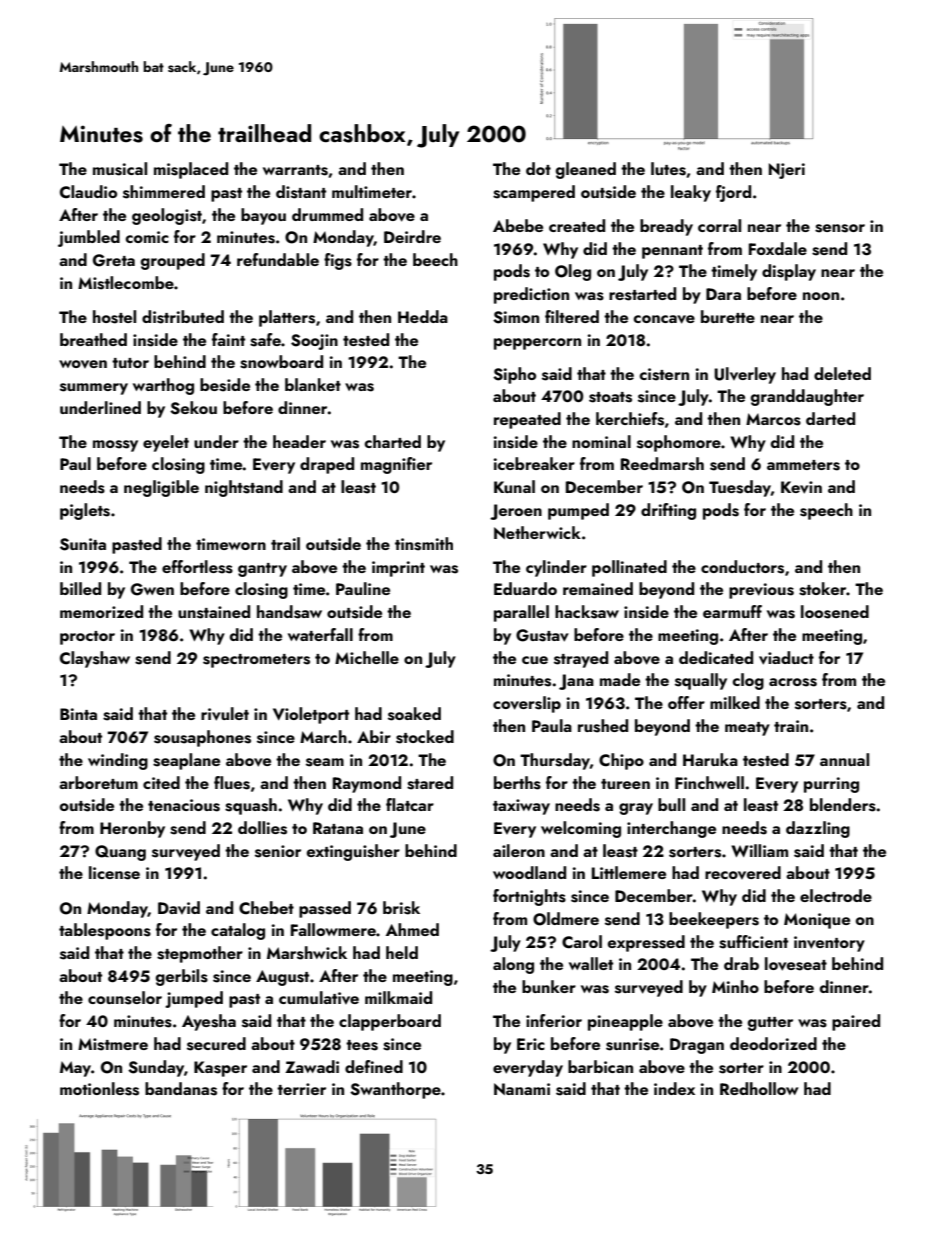  Describe the element at coordinates (826, 511) in the page. I see `speech` at that location.
